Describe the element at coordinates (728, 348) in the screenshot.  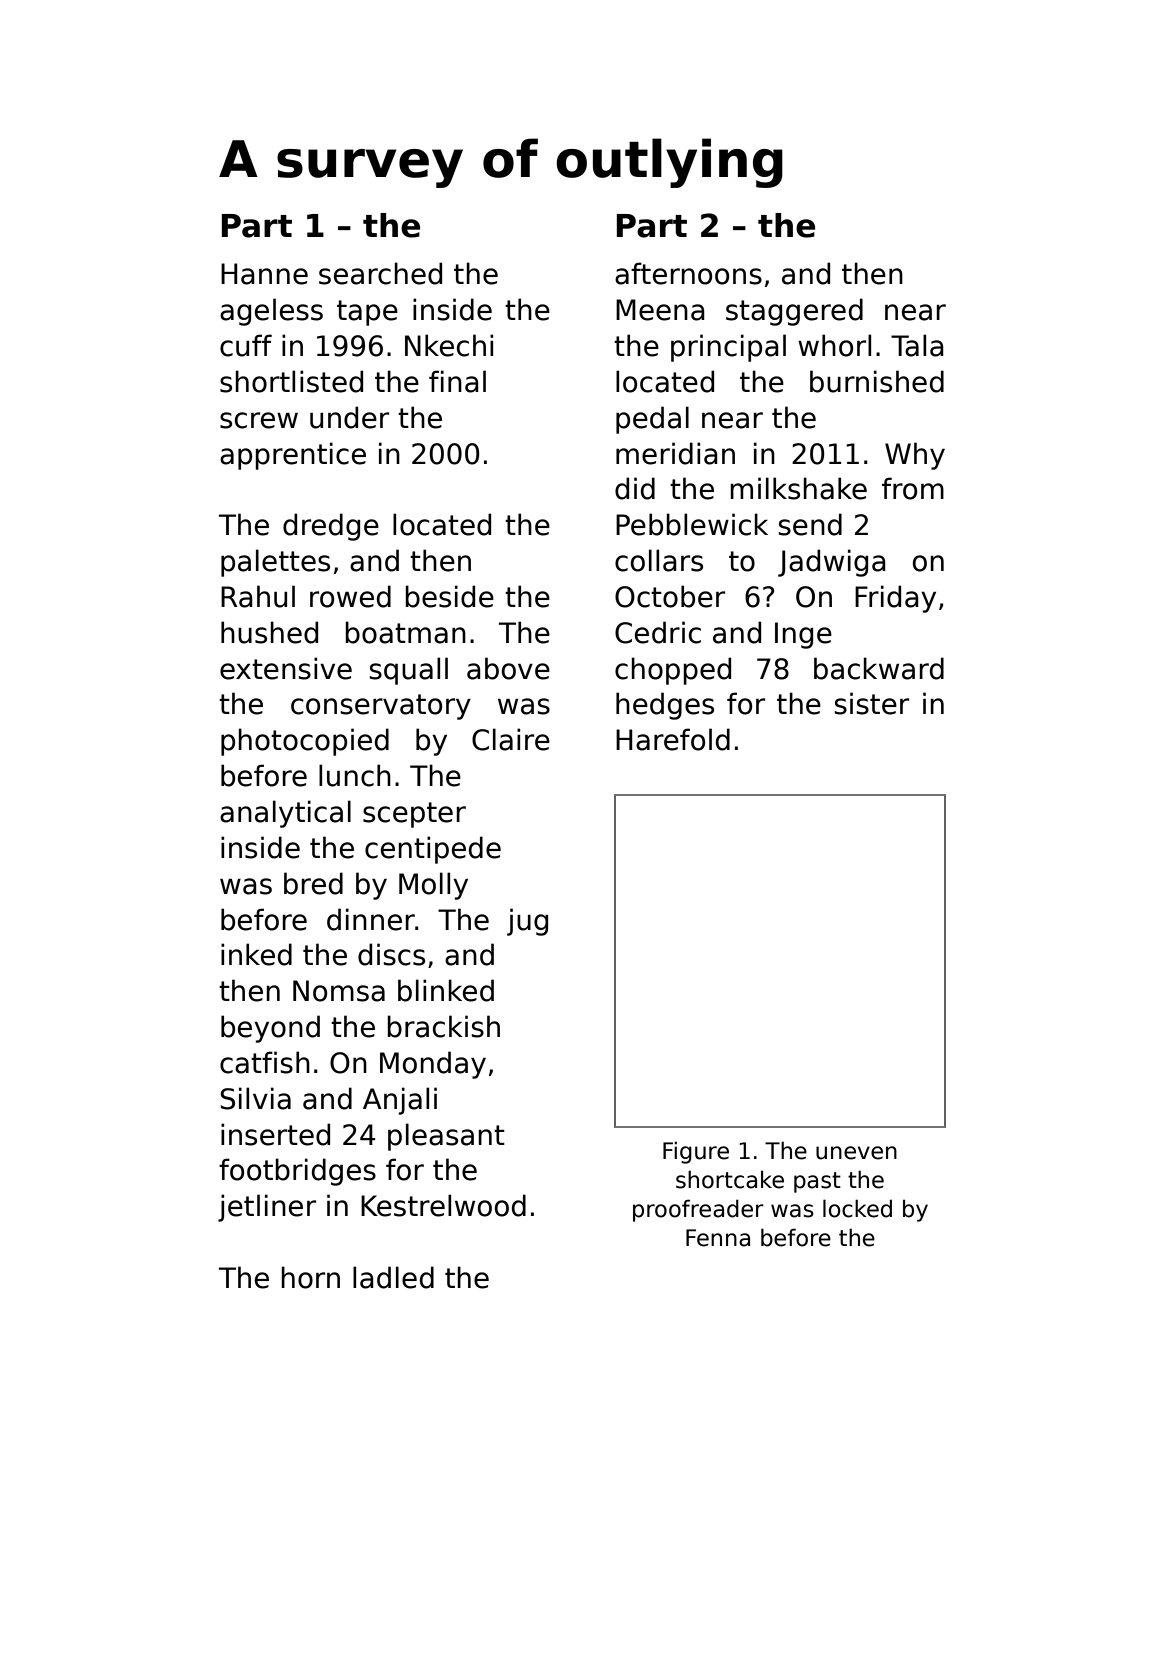
I see `principal` at that location.
